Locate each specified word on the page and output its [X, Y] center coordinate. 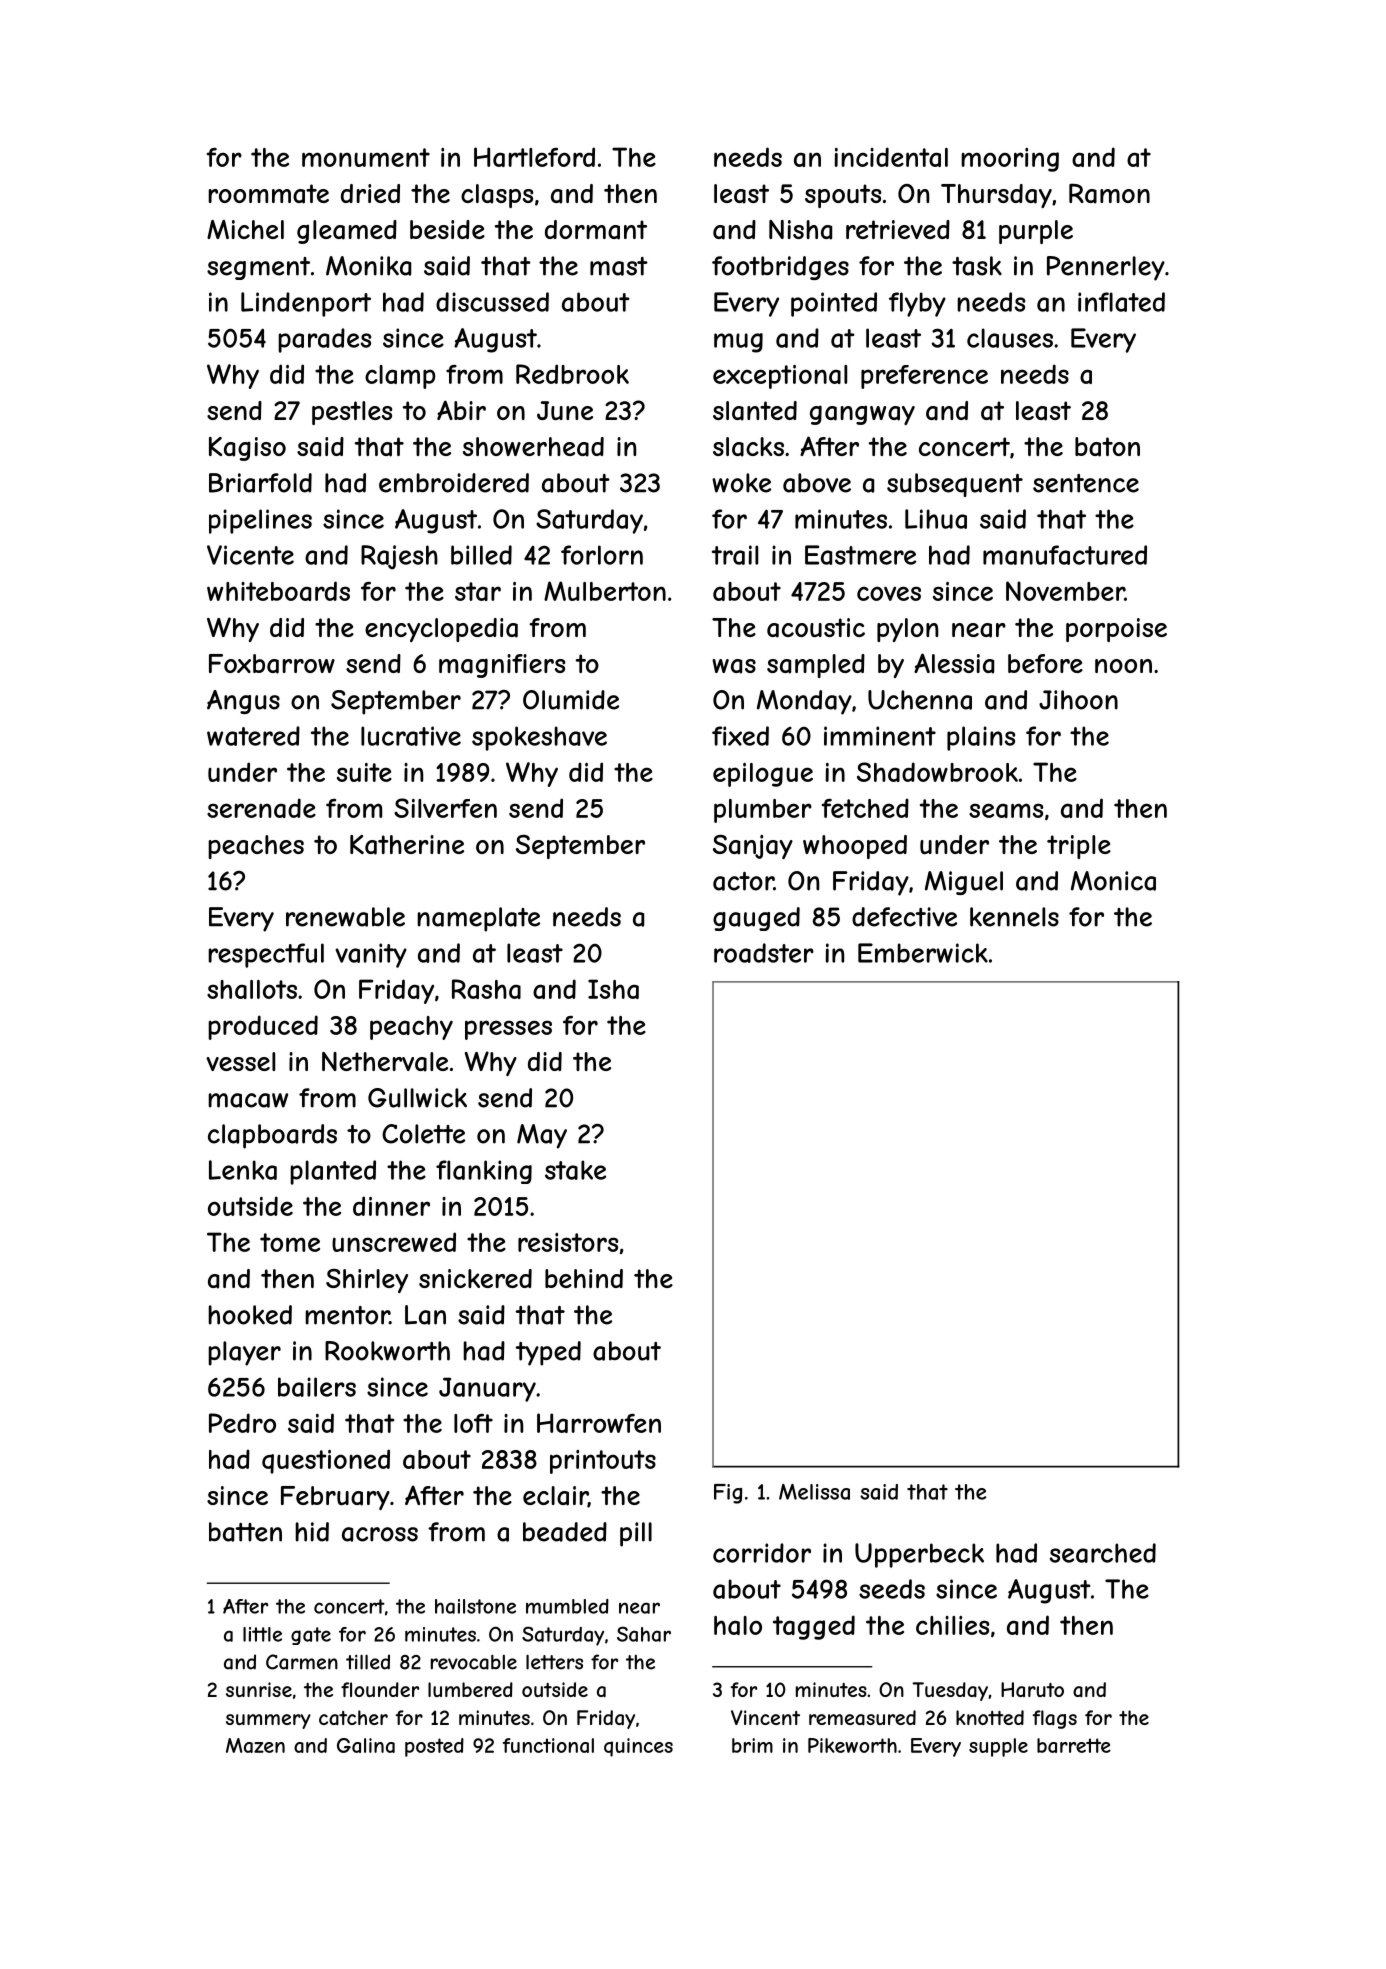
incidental [891, 157]
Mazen [255, 1745]
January [487, 1389]
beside [447, 229]
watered [253, 736]
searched [1103, 1553]
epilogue [763, 775]
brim [752, 1745]
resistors [568, 1242]
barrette [1074, 1745]
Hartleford [534, 157]
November [1065, 591]
